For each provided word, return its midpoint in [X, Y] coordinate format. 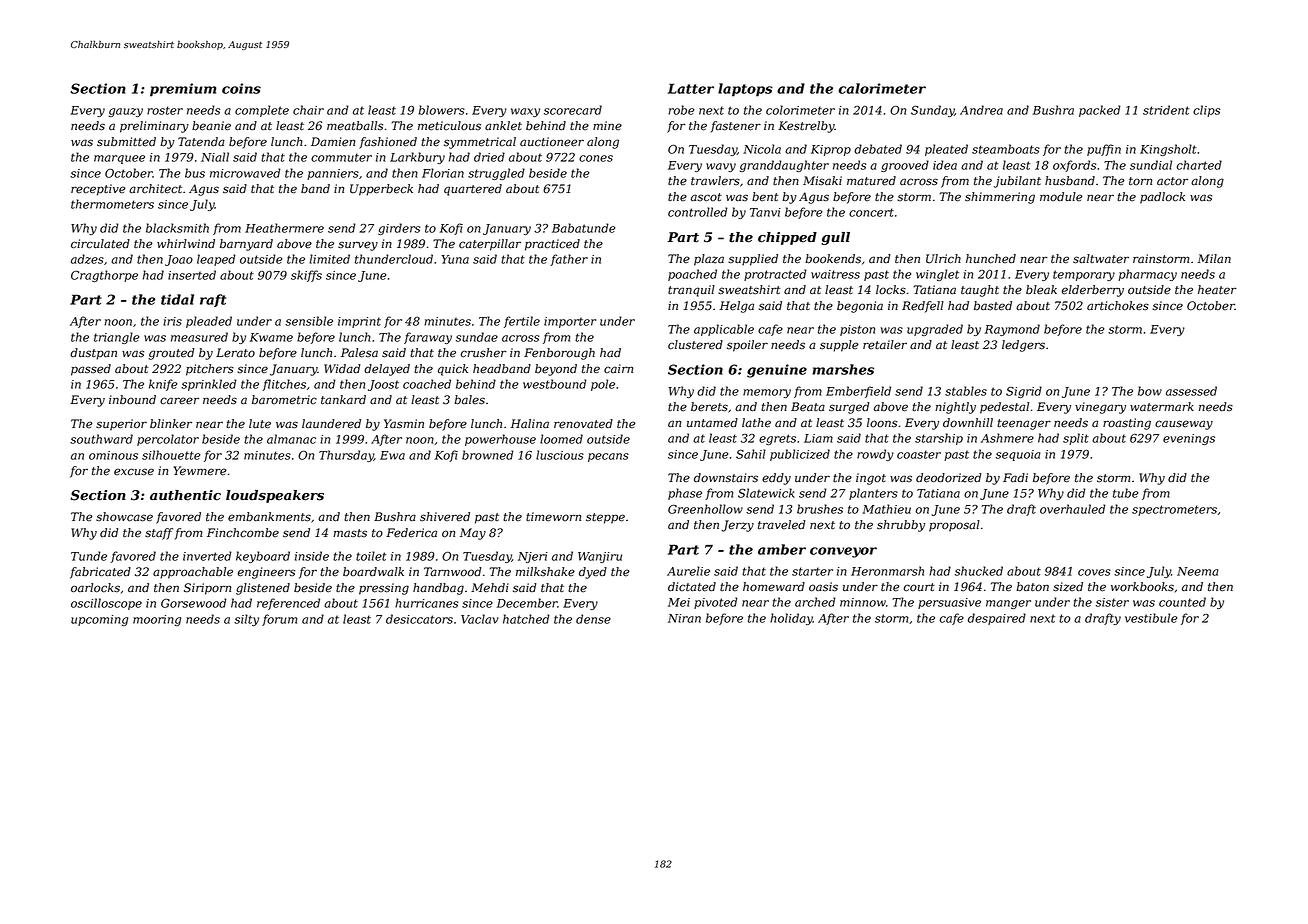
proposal [954, 526]
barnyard [246, 245]
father [569, 260]
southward [101, 439]
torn [1140, 181]
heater [1217, 290]
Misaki [822, 180]
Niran [684, 618]
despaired [997, 619]
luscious [560, 455]
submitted [126, 142]
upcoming [99, 620]
